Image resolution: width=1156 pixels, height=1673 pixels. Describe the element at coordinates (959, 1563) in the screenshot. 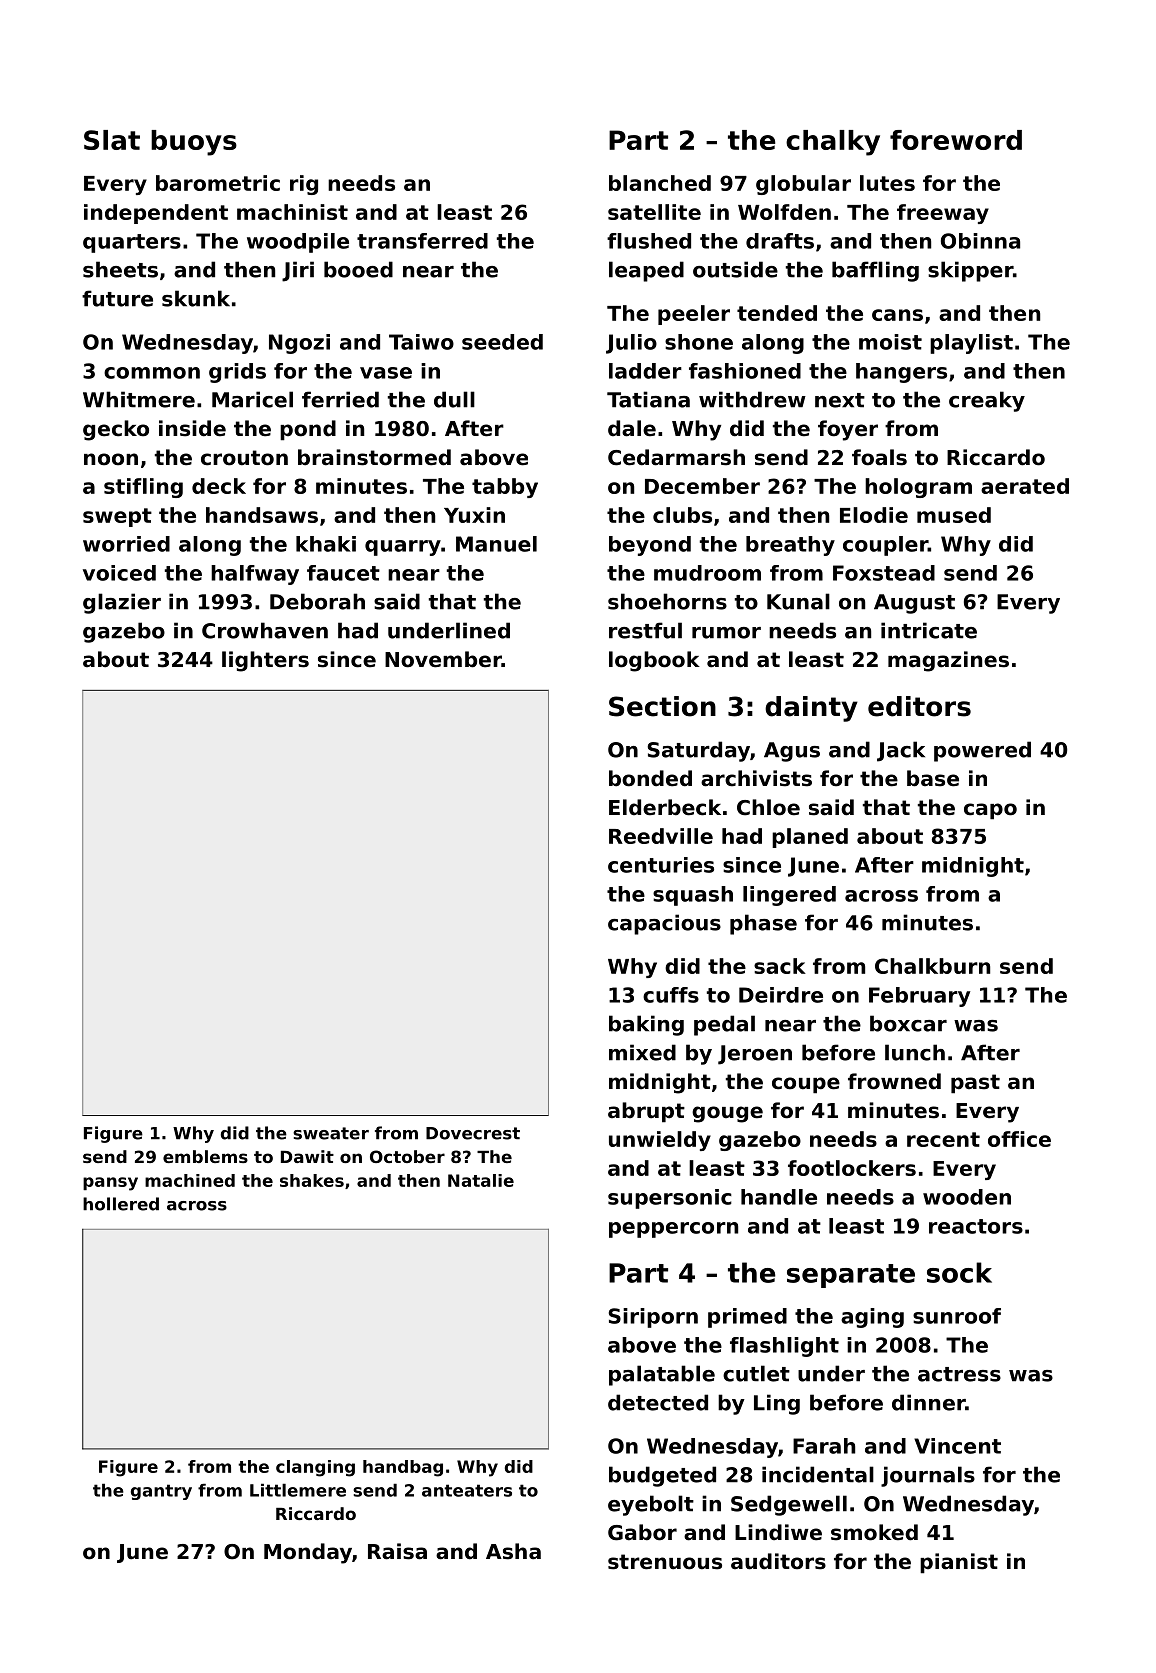

I see `pianist` at that location.
